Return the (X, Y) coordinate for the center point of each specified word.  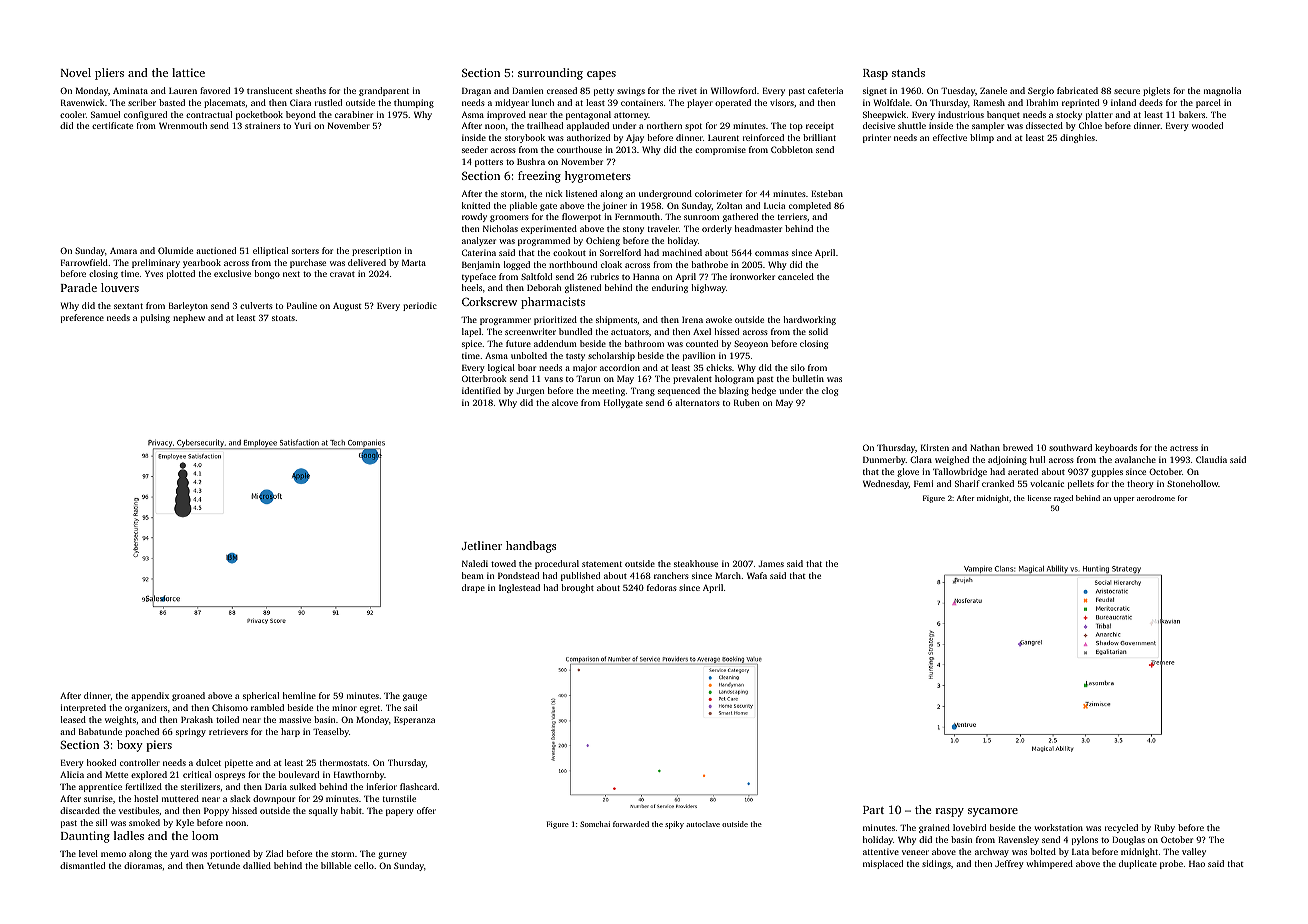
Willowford (733, 90)
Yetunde (223, 865)
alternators (697, 402)
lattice (188, 72)
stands (908, 72)
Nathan (985, 447)
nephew (189, 318)
